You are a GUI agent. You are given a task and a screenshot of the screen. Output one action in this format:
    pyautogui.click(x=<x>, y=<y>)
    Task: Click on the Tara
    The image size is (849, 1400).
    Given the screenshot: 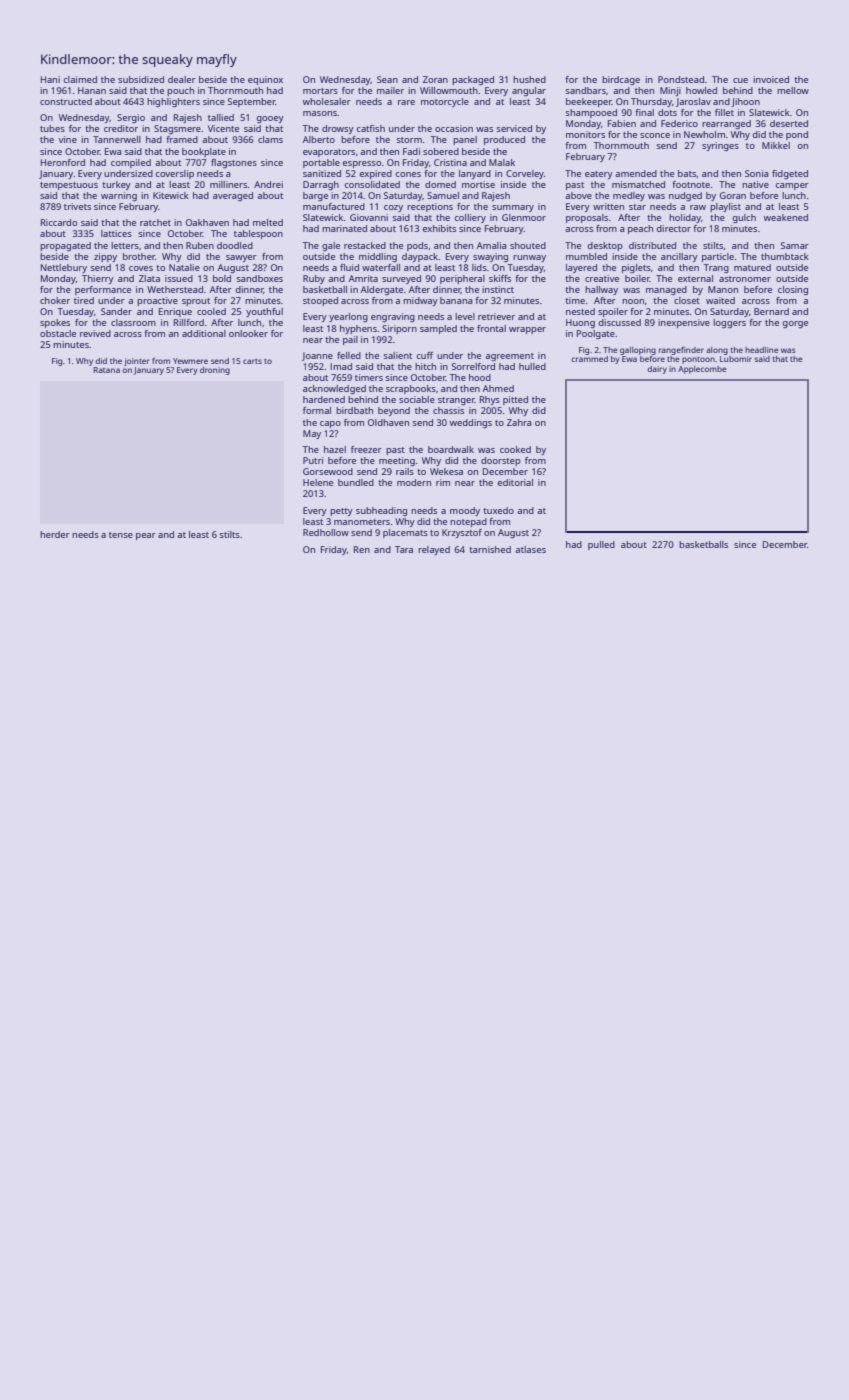 What is the action you would take?
    pyautogui.click(x=404, y=549)
